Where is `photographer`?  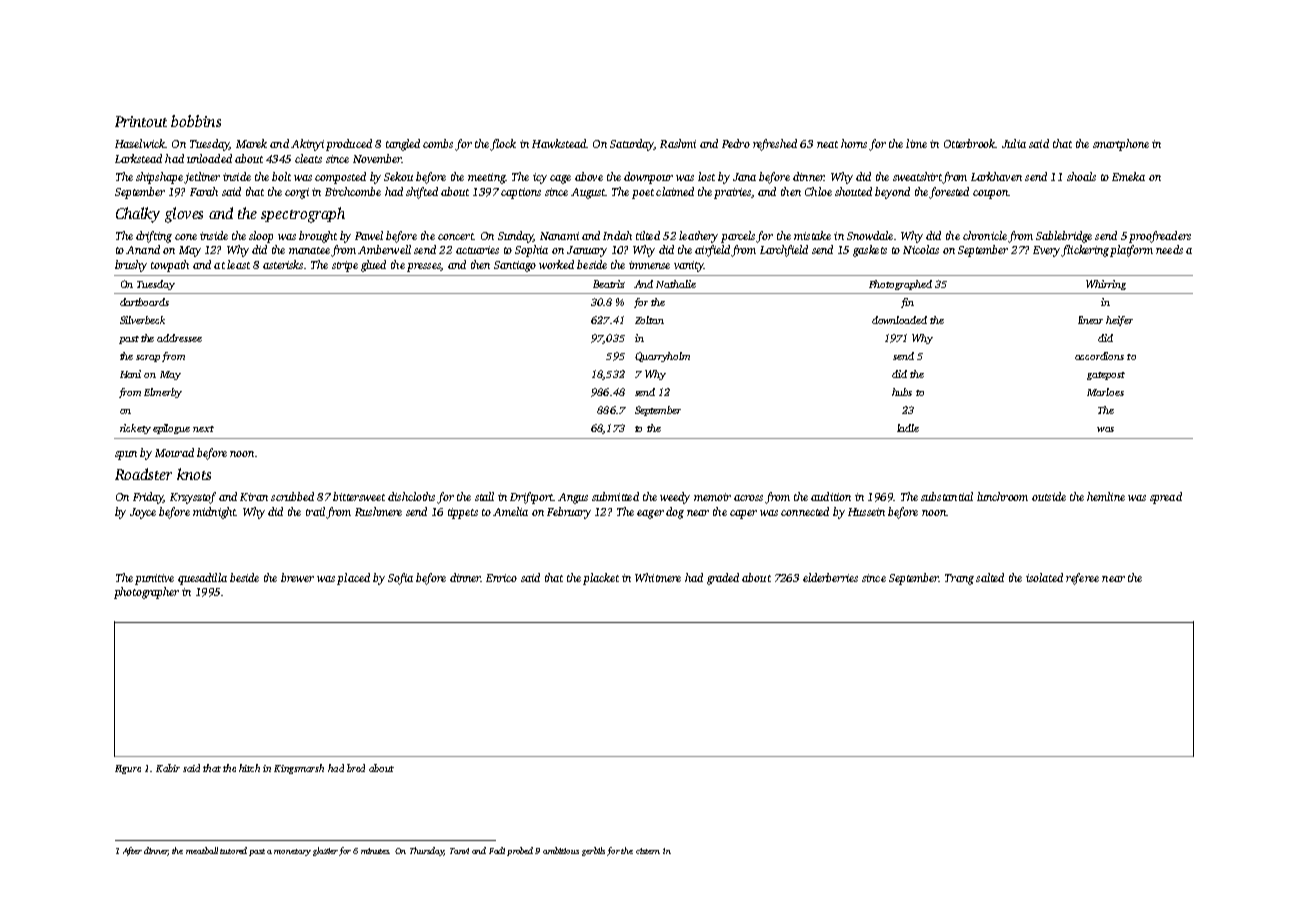
photographer is located at coordinates (146, 593).
